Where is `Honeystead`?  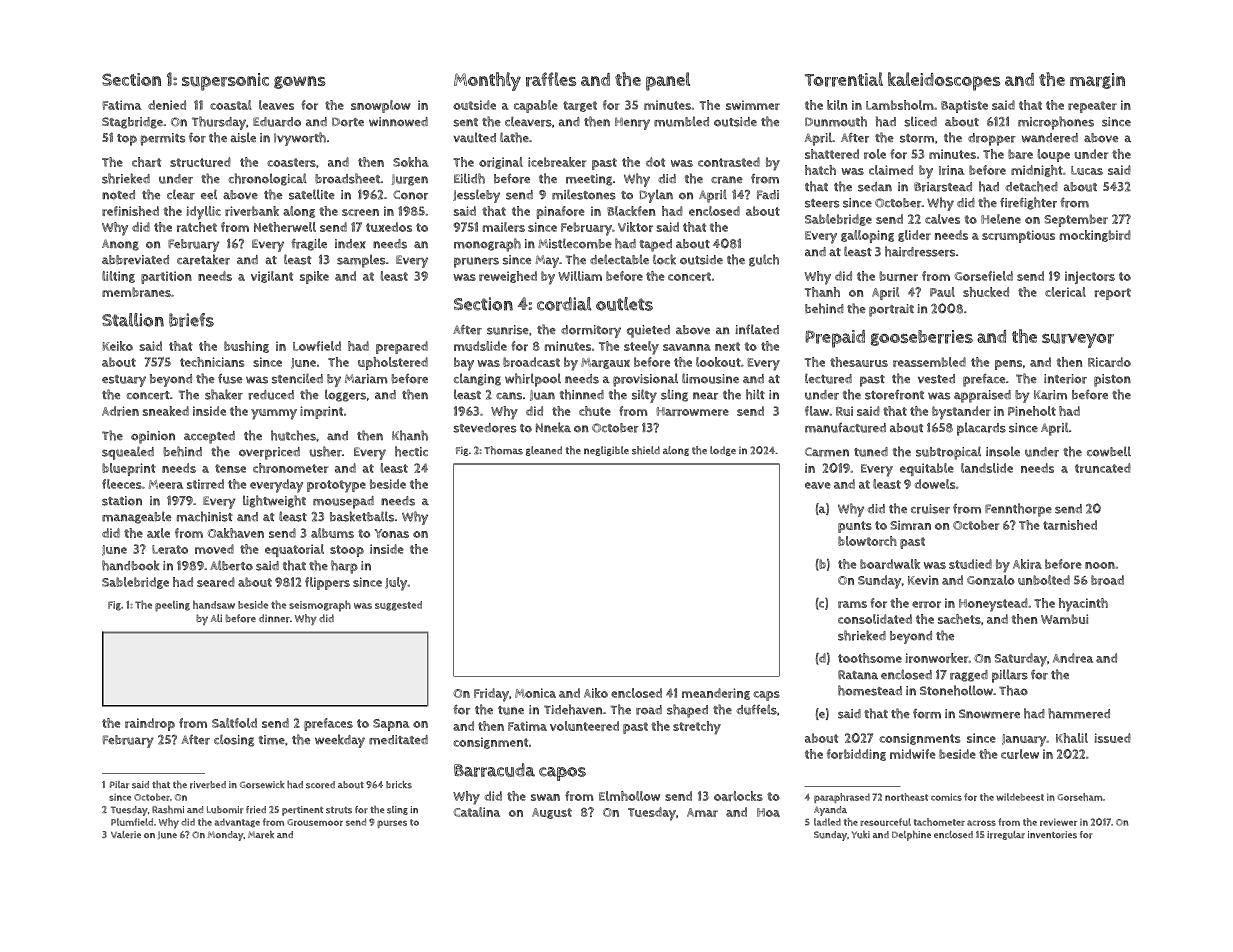
Honeystead is located at coordinates (993, 605).
